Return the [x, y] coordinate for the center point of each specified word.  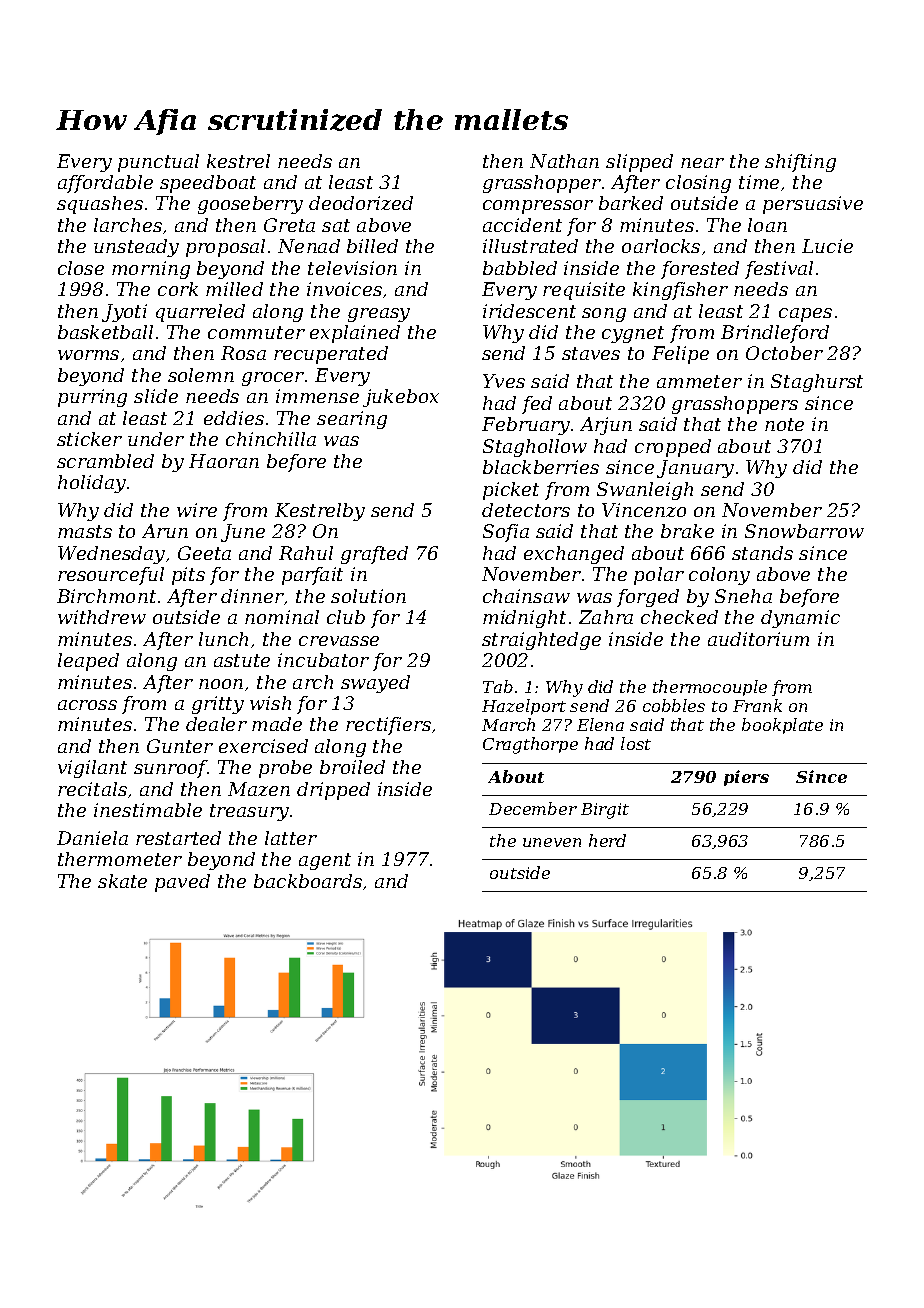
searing [352, 420]
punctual [158, 163]
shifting [800, 163]
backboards [308, 881]
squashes [100, 205]
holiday [92, 484]
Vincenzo [644, 510]
